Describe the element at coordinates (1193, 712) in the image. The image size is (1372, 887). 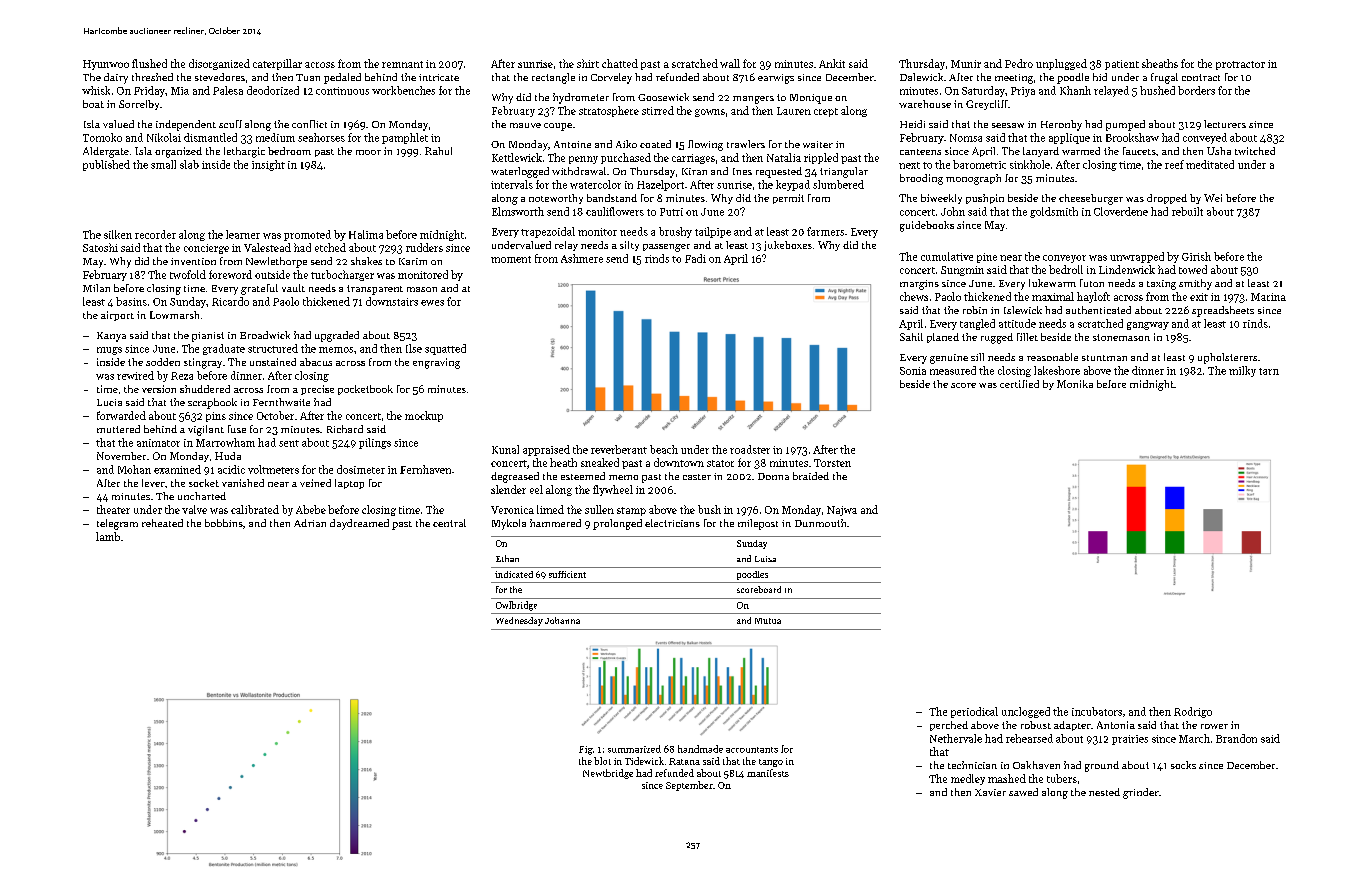
I see `Rodrigo` at that location.
